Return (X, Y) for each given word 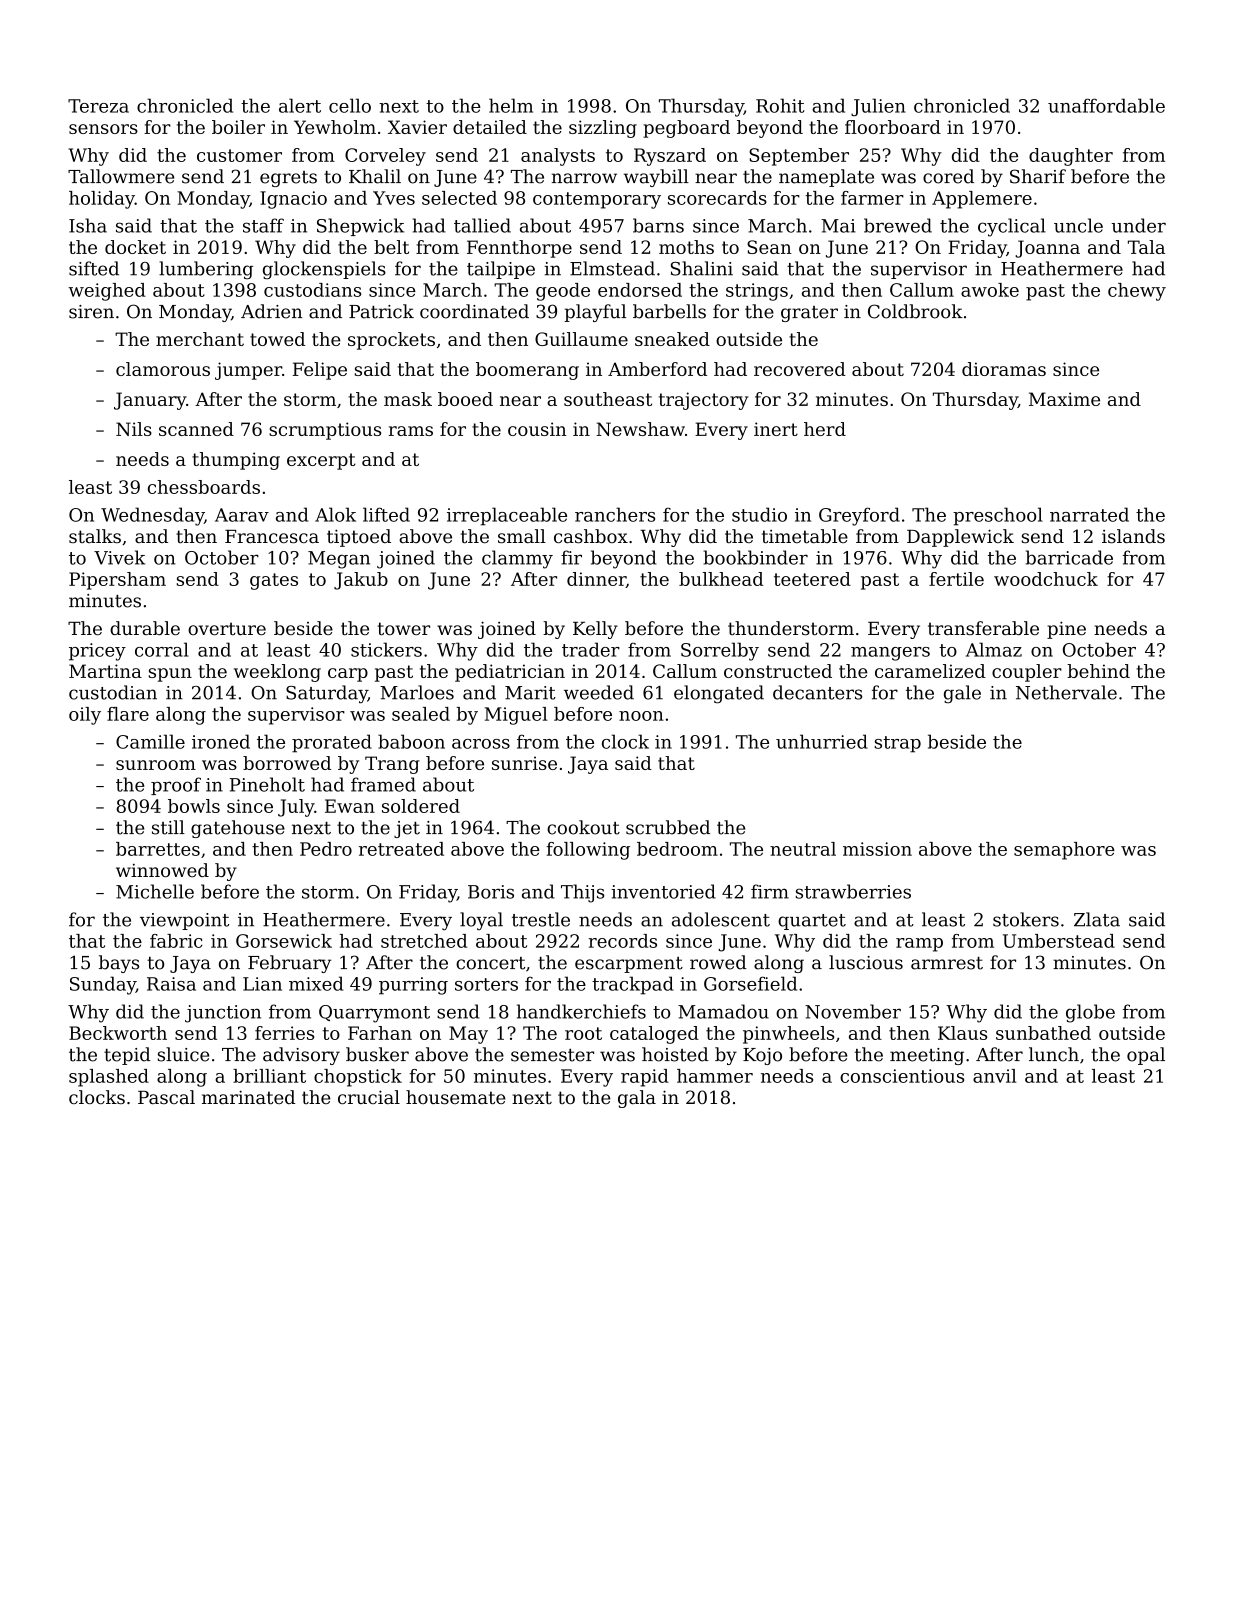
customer (239, 155)
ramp (919, 945)
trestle (541, 919)
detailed (490, 127)
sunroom (156, 765)
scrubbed (668, 827)
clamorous (163, 369)
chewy (1137, 292)
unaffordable (1106, 105)
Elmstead (612, 268)
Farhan (380, 1033)
